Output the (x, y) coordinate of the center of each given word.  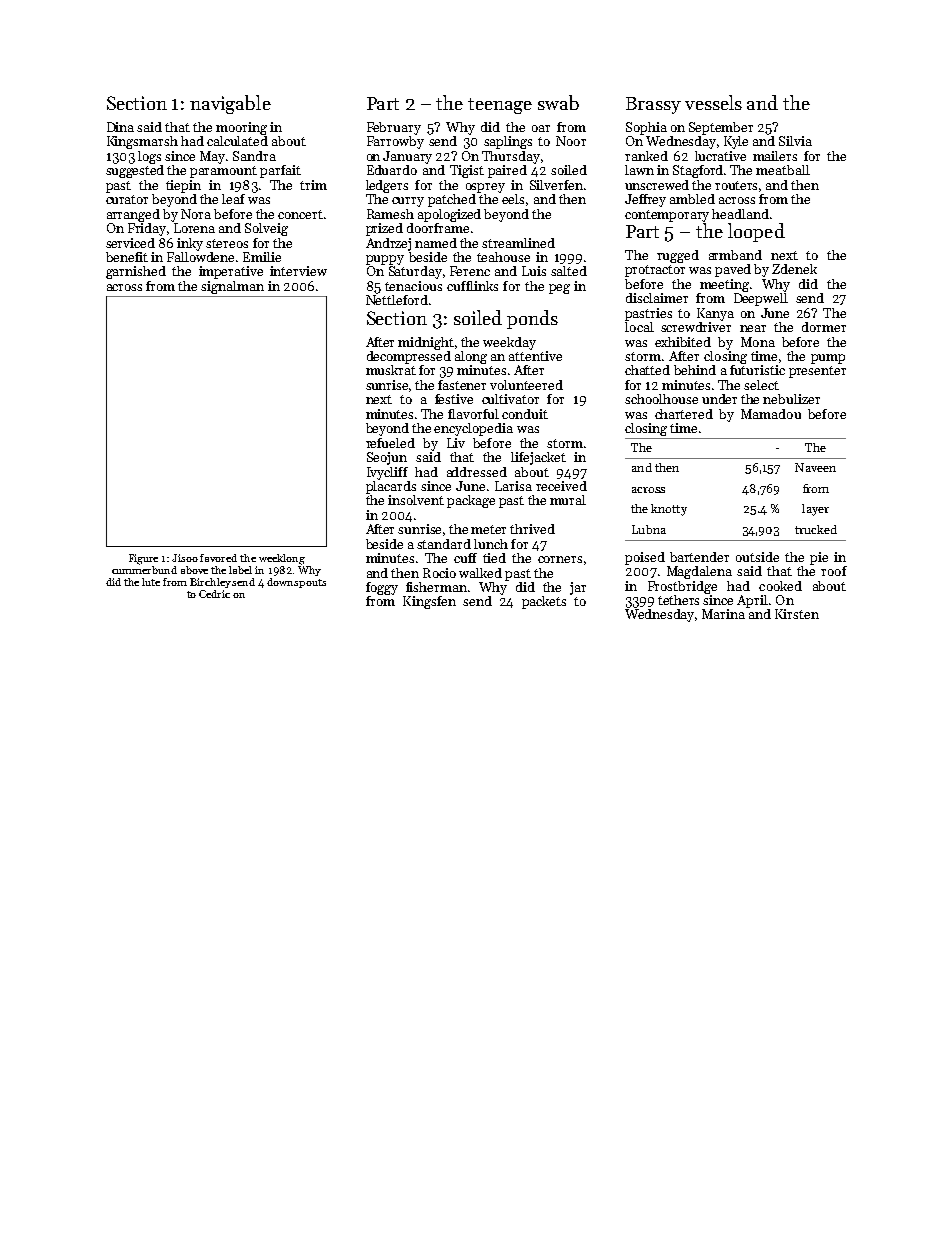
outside (757, 557)
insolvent (416, 500)
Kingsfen (429, 602)
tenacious (413, 286)
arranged (133, 215)
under (719, 399)
